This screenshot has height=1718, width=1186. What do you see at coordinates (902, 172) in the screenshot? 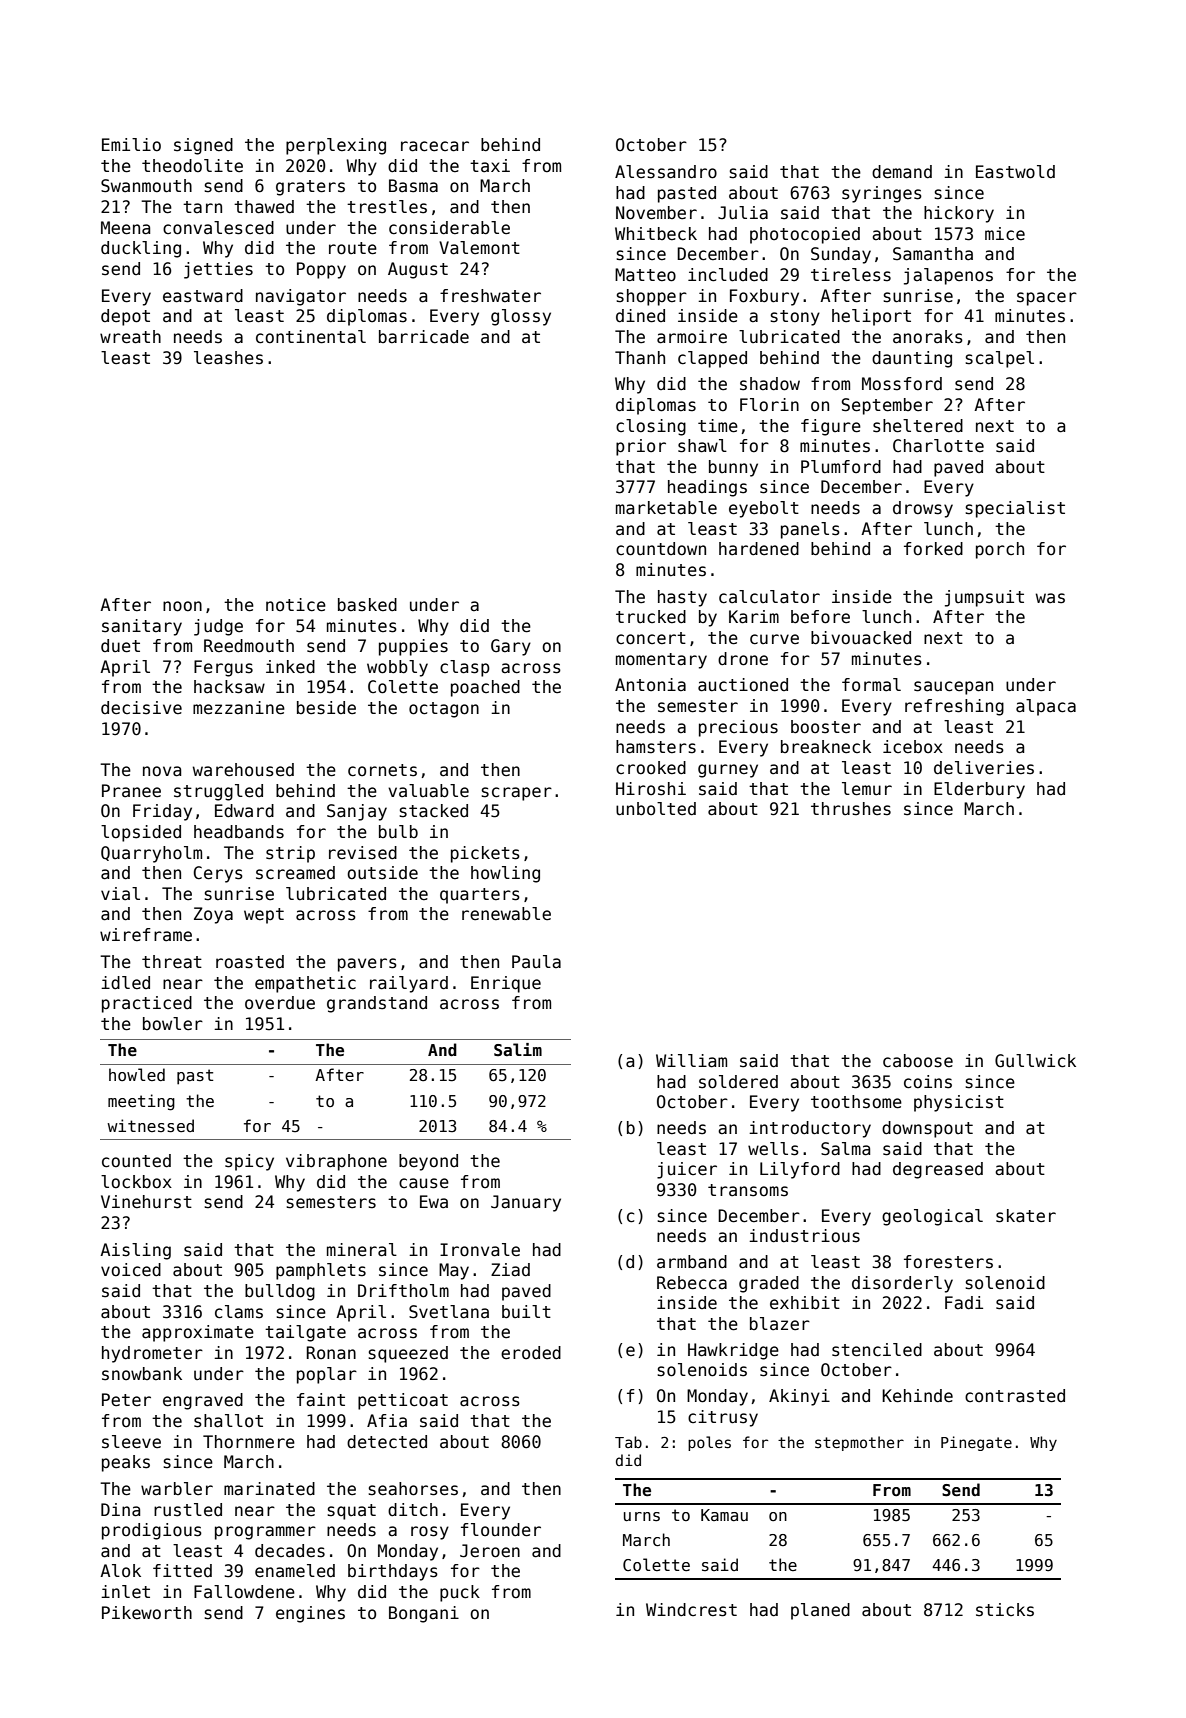
I see `demand` at bounding box center [902, 172].
